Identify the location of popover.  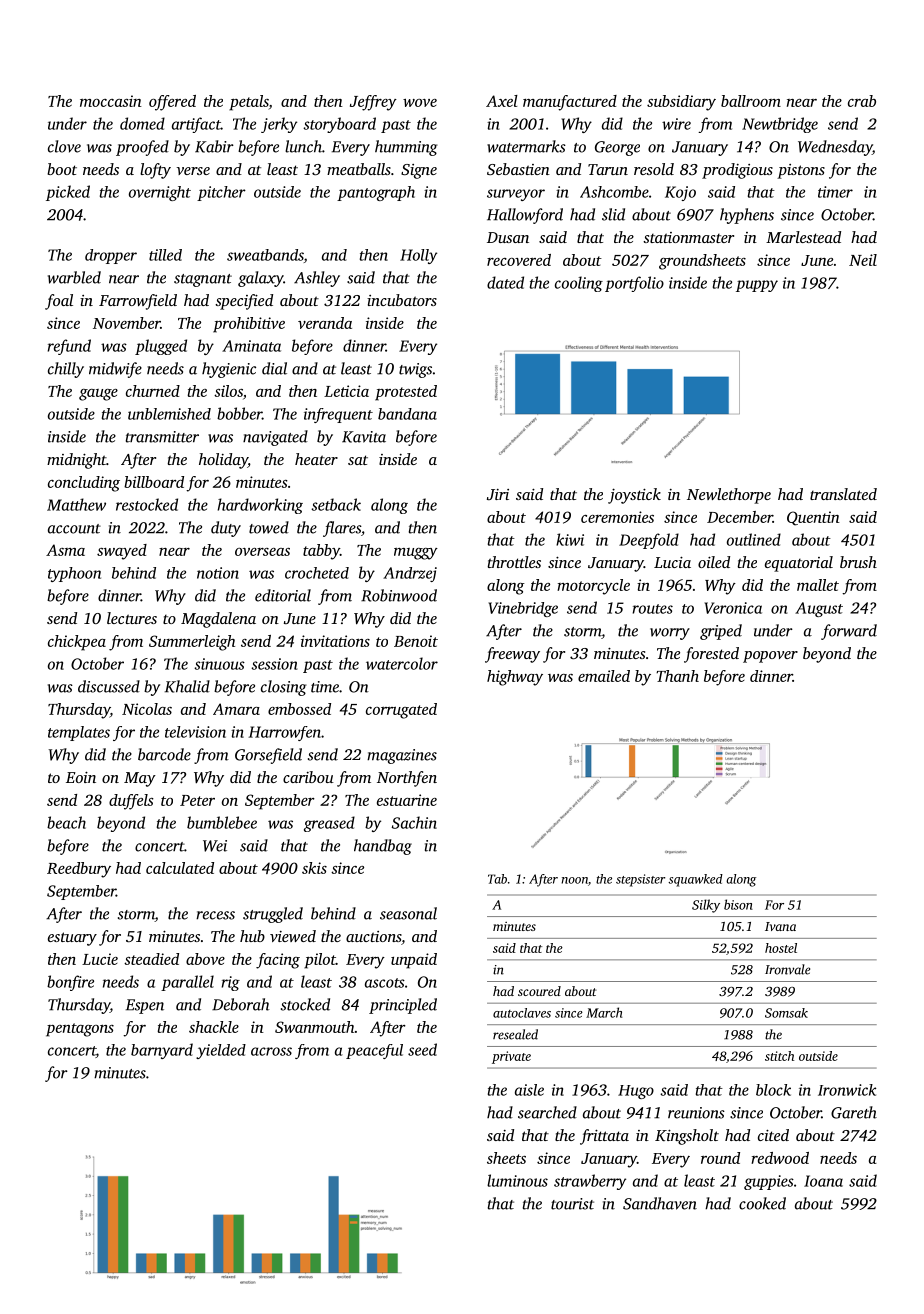
(770, 657).
